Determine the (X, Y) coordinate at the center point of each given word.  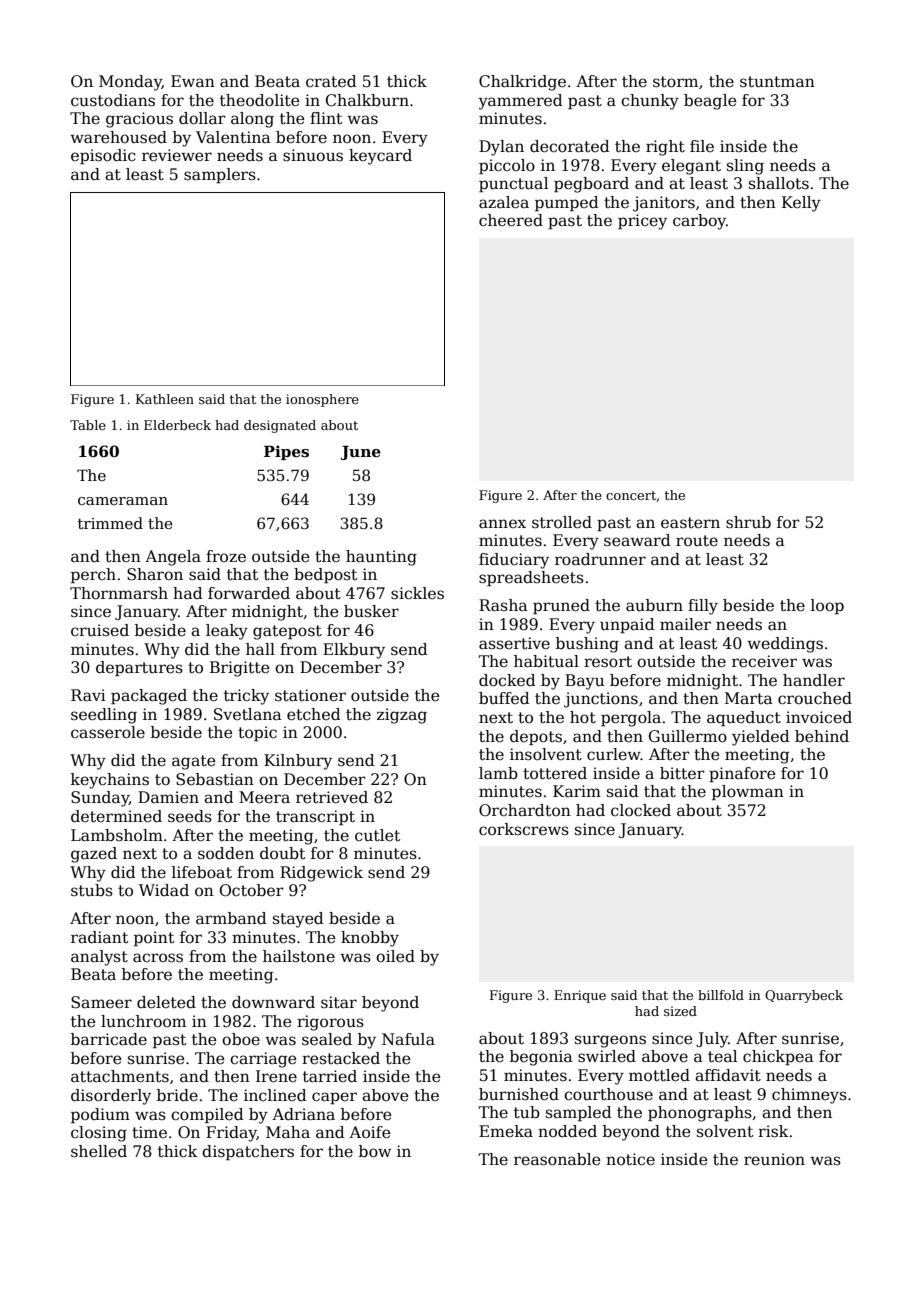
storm (675, 82)
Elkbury (354, 651)
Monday (130, 83)
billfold (721, 995)
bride (177, 1095)
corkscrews (524, 829)
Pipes (286, 452)
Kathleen (165, 399)
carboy (699, 222)
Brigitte (240, 669)
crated (331, 81)
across (158, 958)
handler (814, 680)
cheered (511, 220)
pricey (642, 222)
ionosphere (322, 400)
